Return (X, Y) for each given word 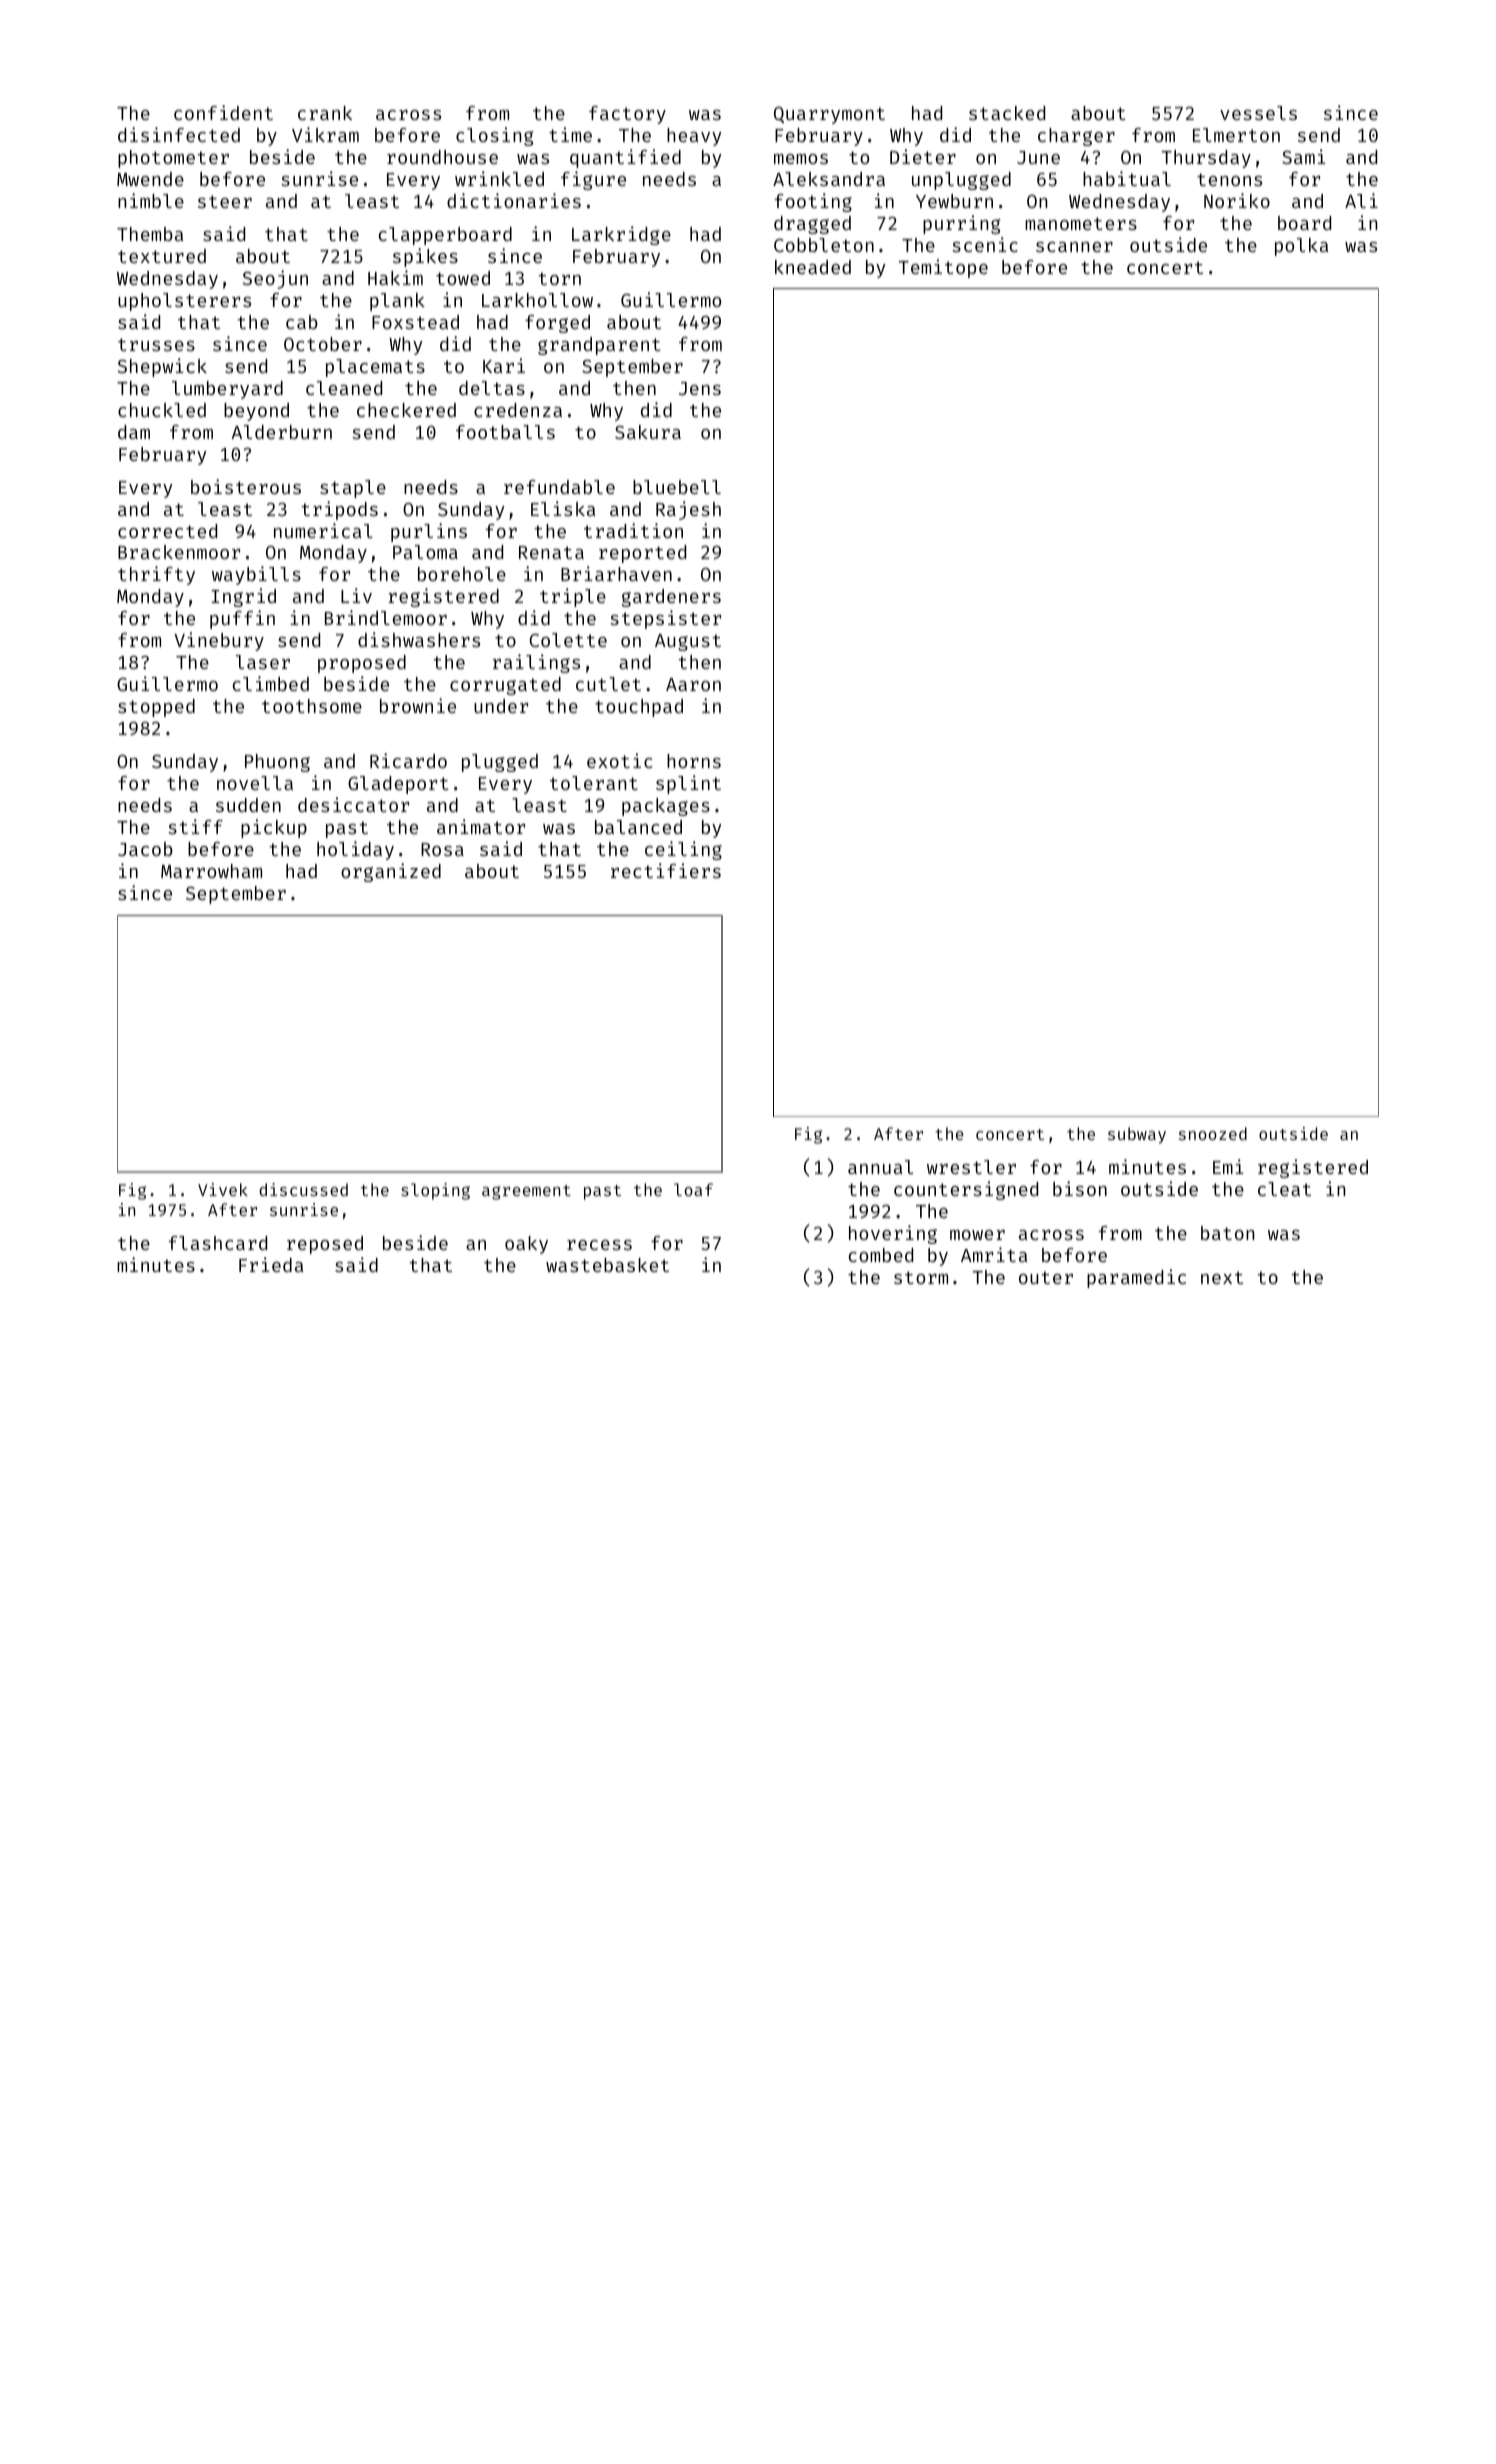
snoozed (1213, 1133)
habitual (1127, 178)
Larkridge (621, 235)
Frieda (271, 1264)
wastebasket (607, 1265)
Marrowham (211, 871)
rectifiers (666, 870)
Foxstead (415, 322)
